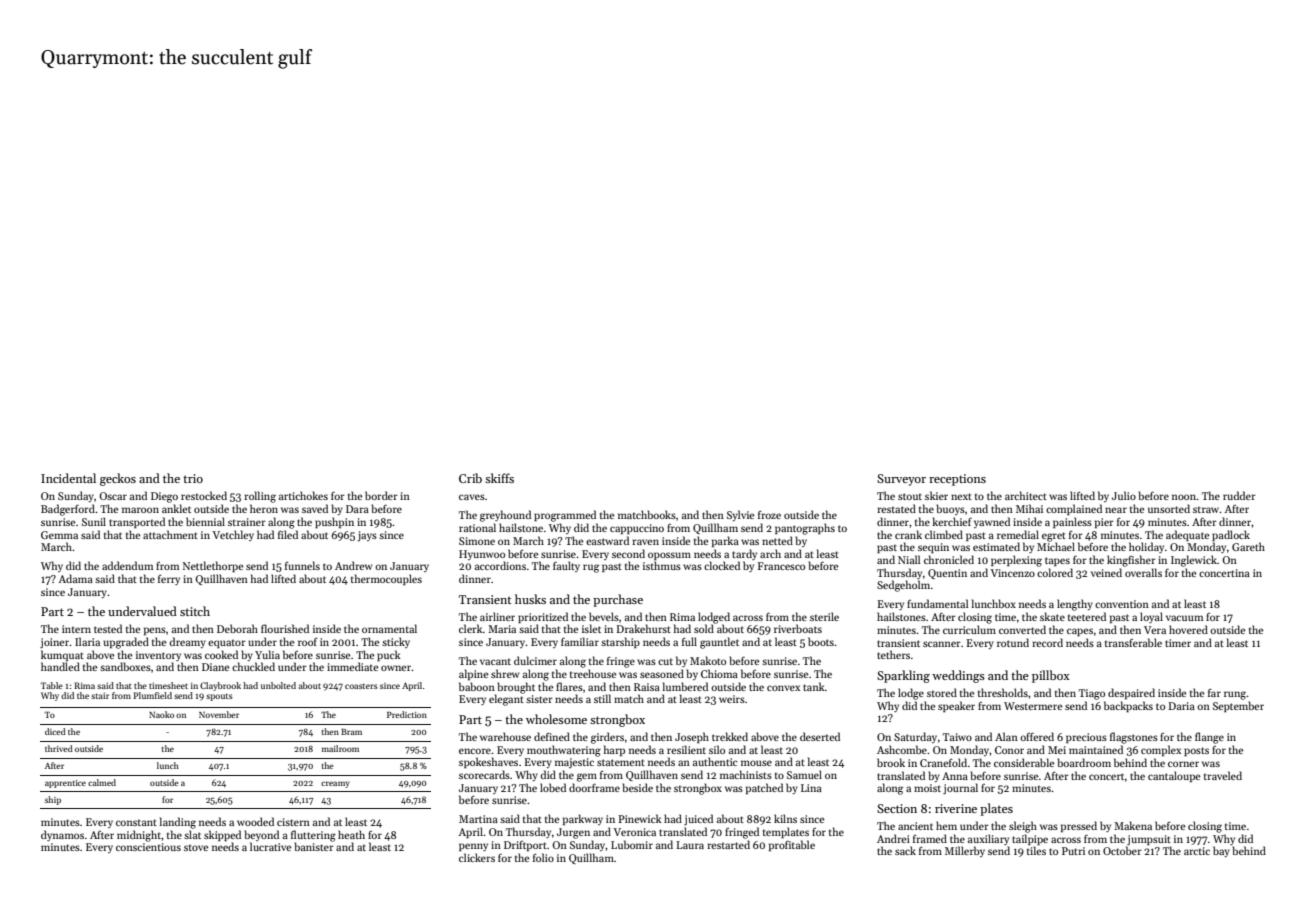 Image resolution: width=1308 pixels, height=924 pixels. What do you see at coordinates (957, 480) in the screenshot?
I see `receptions` at bounding box center [957, 480].
